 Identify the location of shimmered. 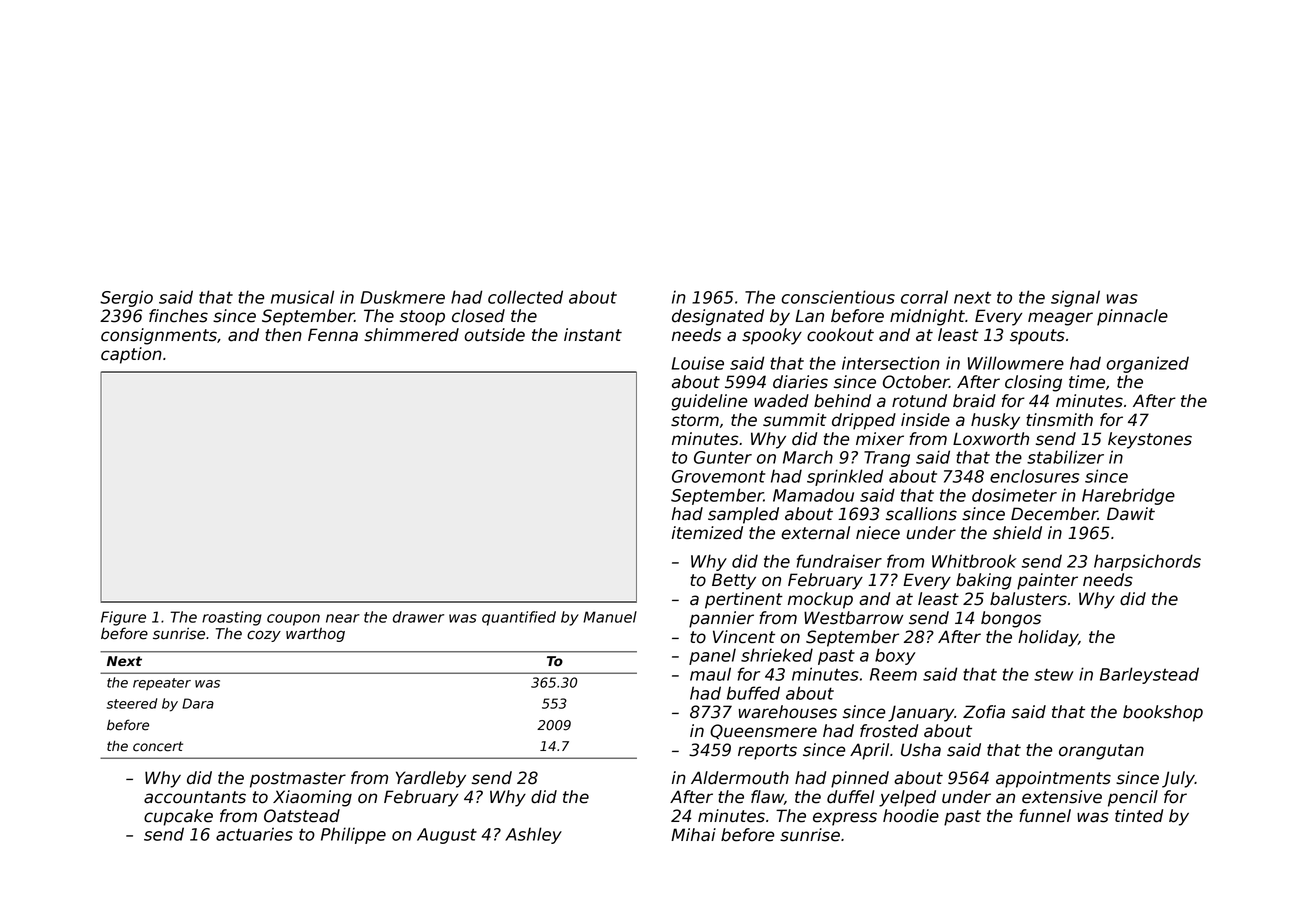
(411, 335).
